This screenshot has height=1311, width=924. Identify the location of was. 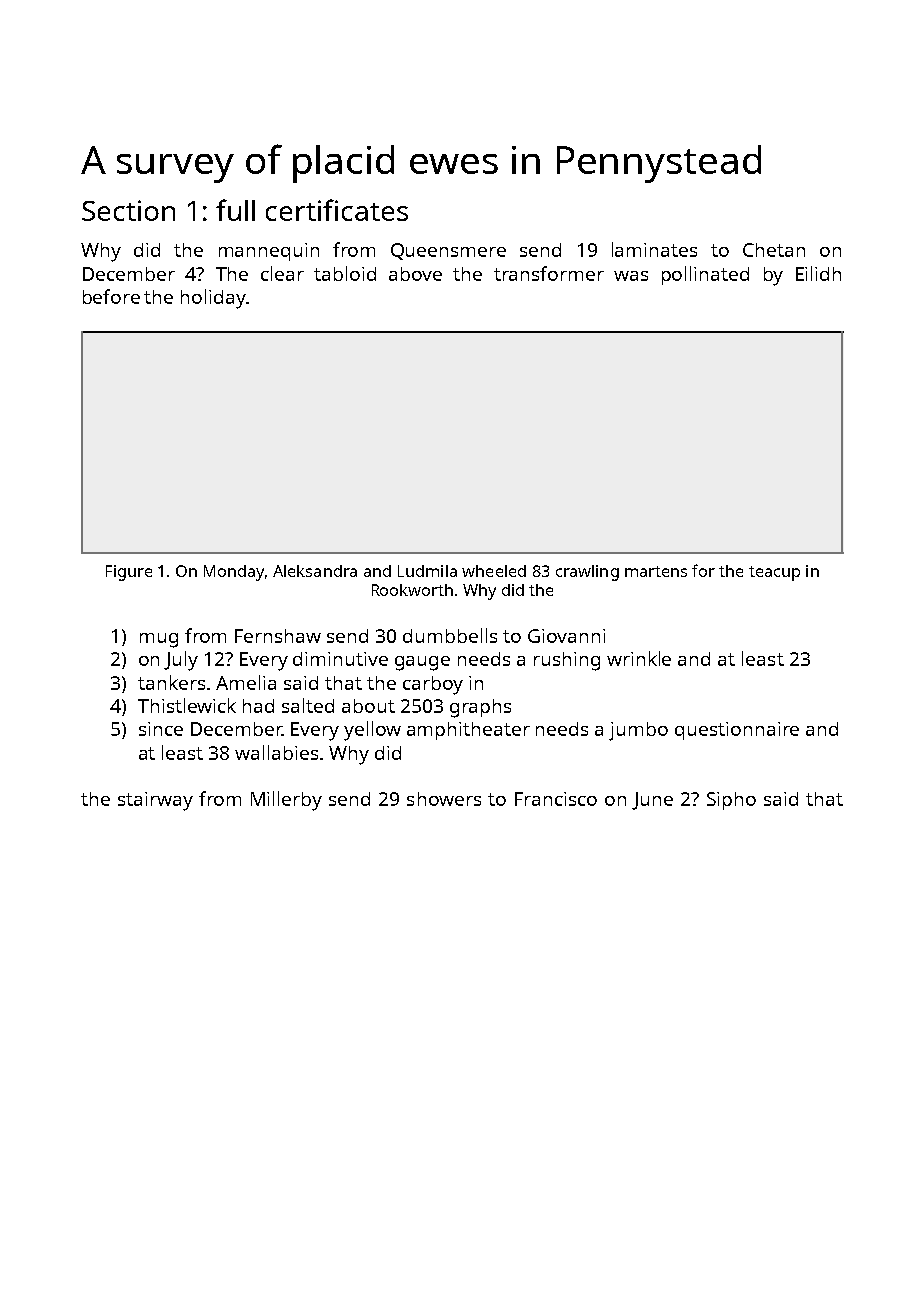
(631, 276).
